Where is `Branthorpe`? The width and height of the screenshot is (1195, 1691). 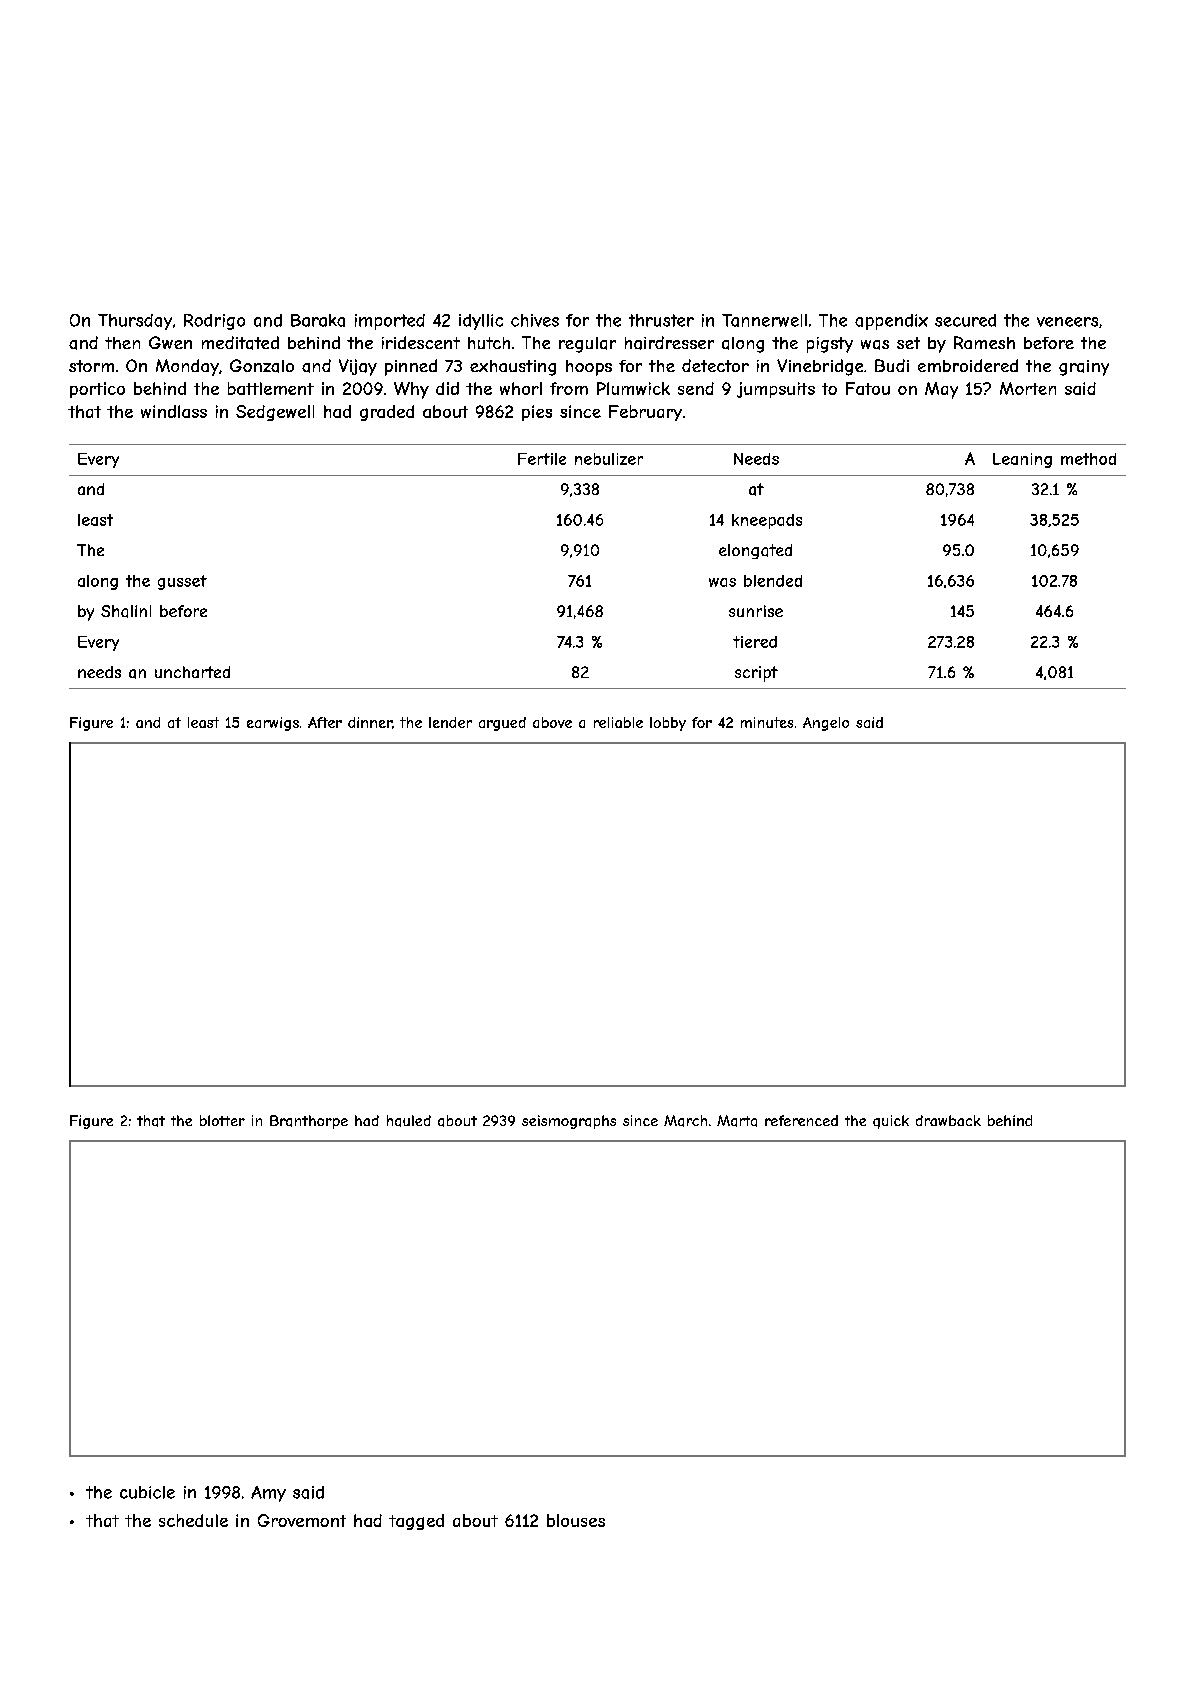
Branthorpe is located at coordinates (309, 1122).
